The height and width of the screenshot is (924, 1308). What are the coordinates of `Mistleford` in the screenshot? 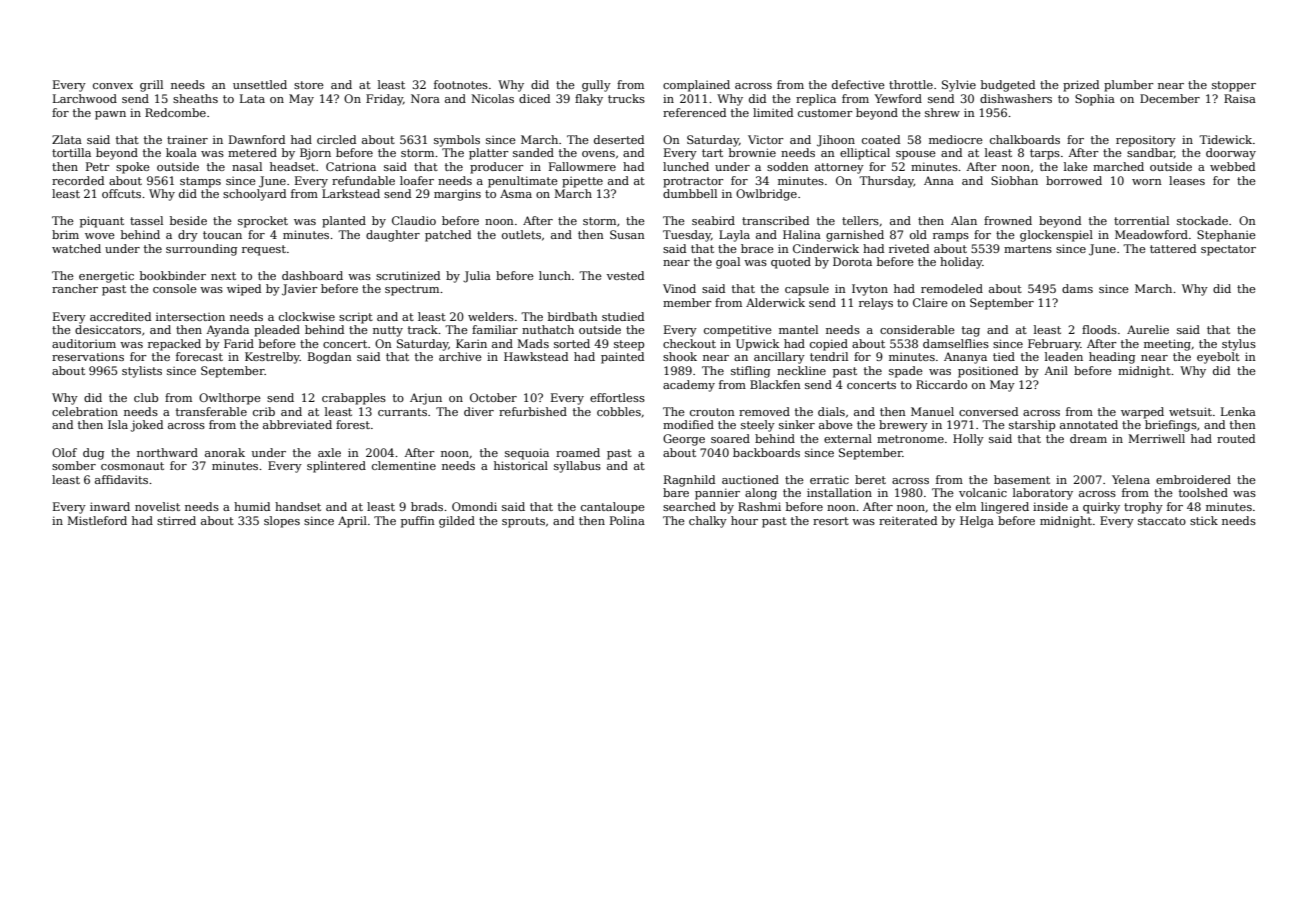 It's located at (97, 520).
